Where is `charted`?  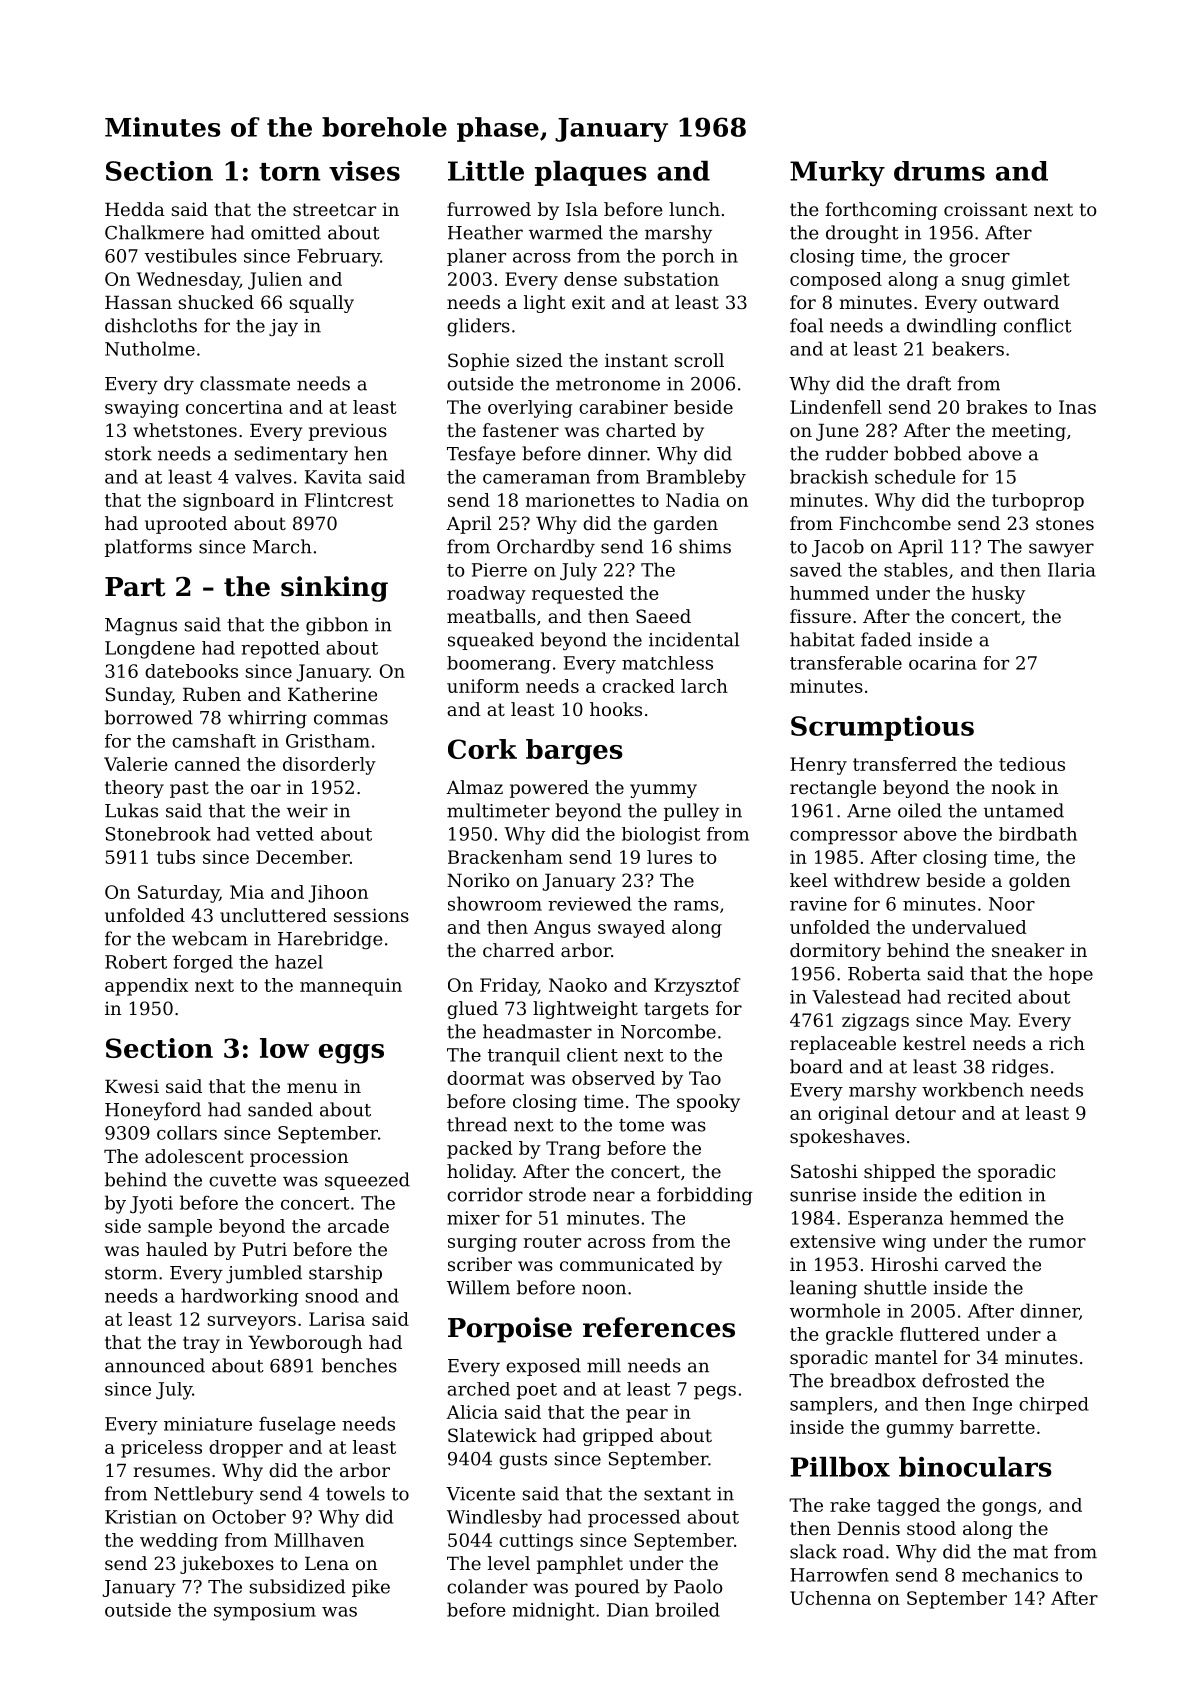 charted is located at coordinates (641, 430).
